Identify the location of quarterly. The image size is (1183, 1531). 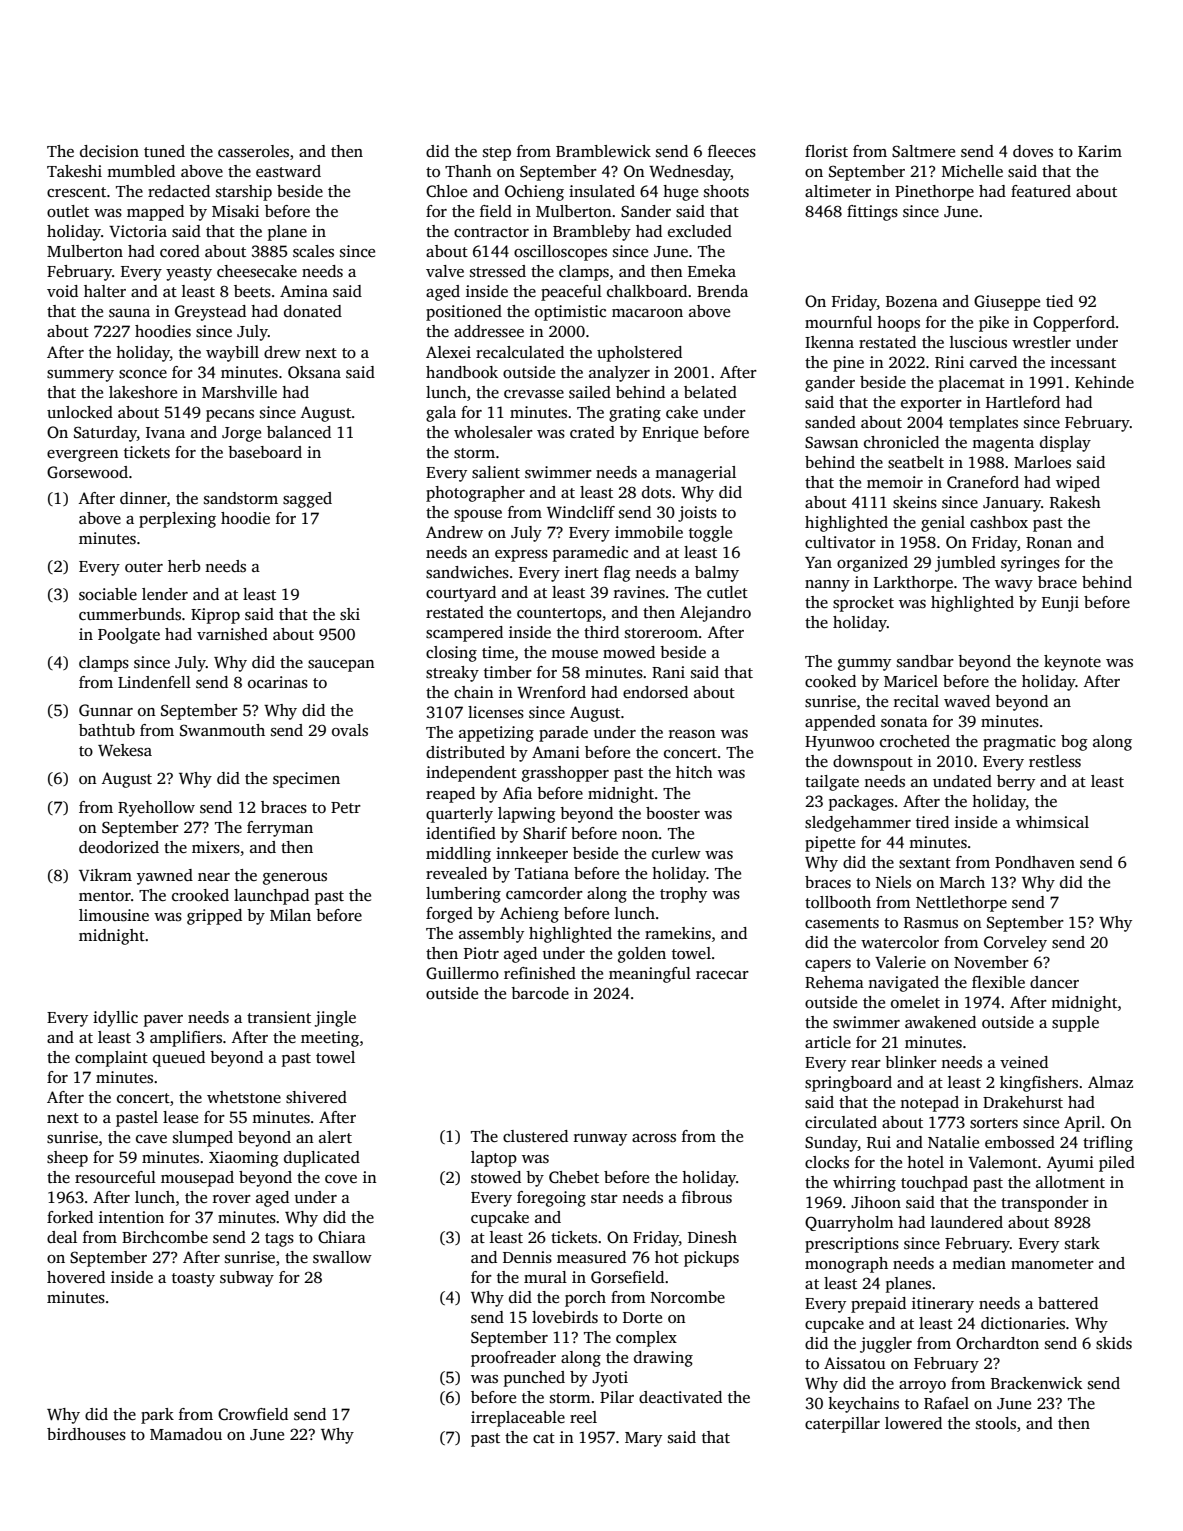
(459, 815).
